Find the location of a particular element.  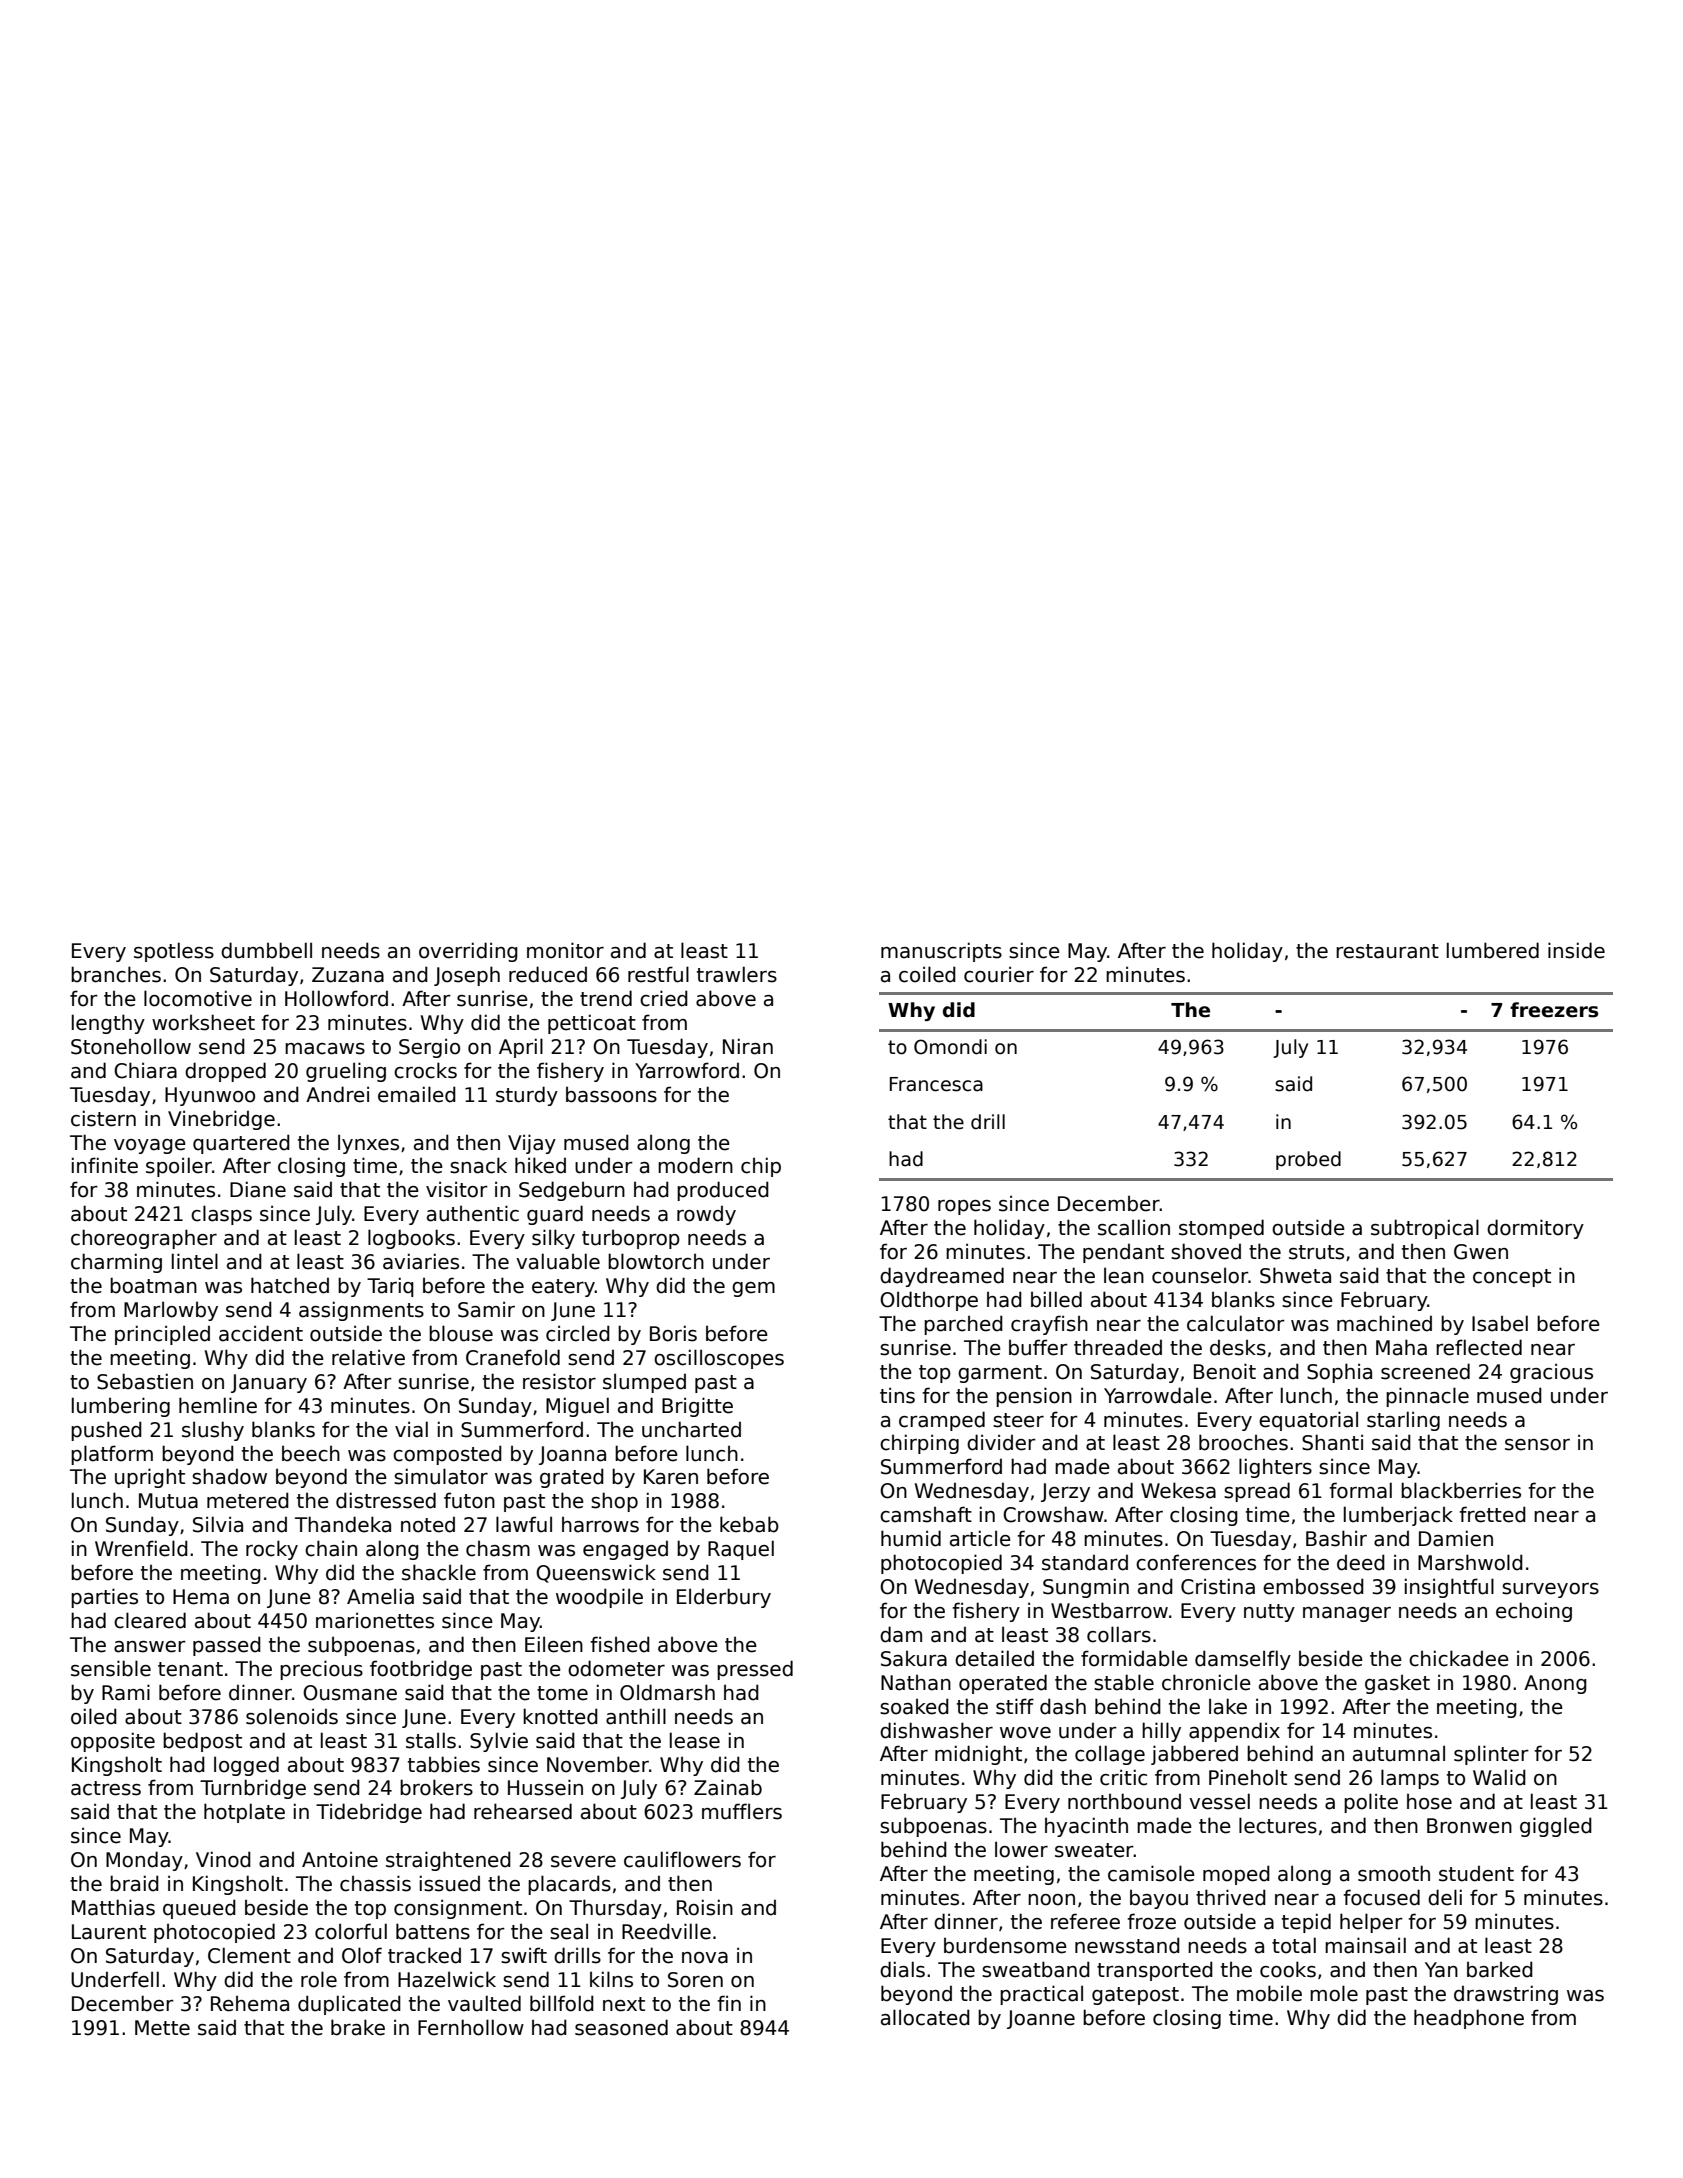

overriding is located at coordinates (468, 952).
